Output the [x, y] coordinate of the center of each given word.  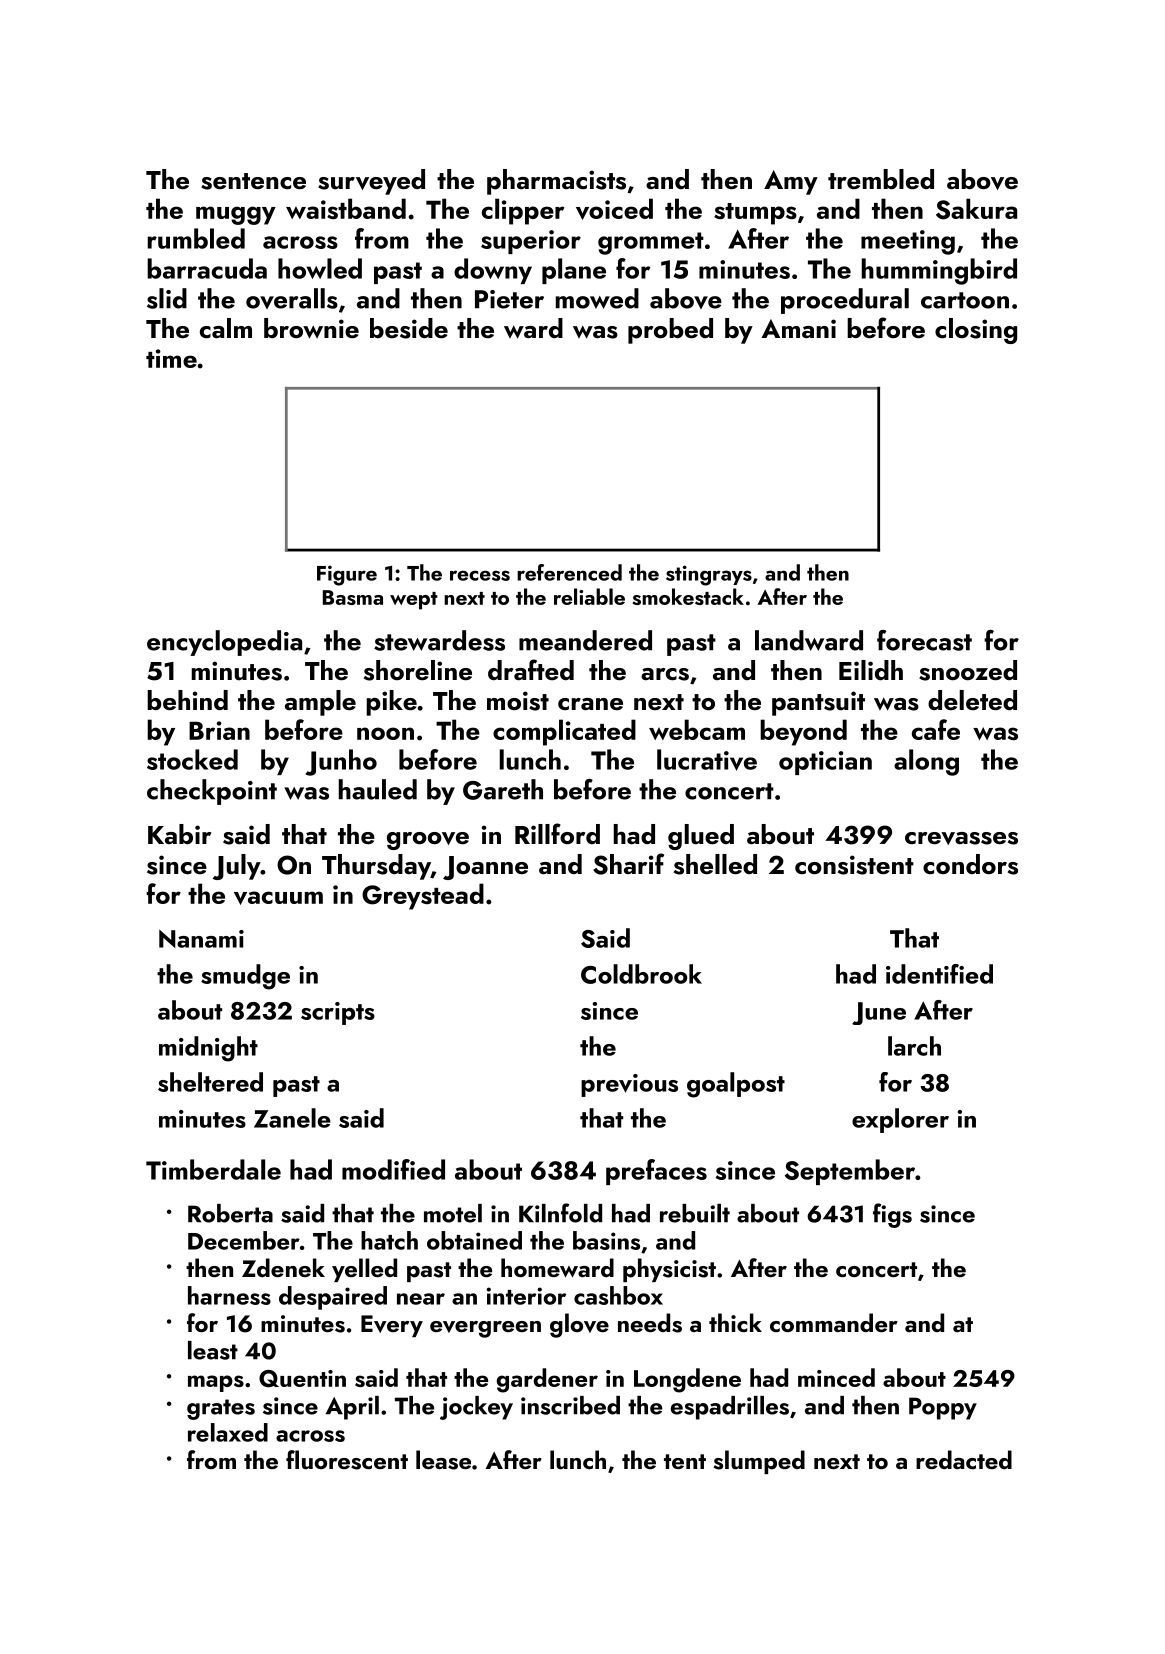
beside [409, 328]
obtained [474, 1240]
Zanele [292, 1118]
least [213, 1350]
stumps [755, 214]
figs [892, 1215]
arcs [665, 674]
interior [526, 1296]
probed [670, 331]
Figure [347, 575]
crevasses [961, 838]
